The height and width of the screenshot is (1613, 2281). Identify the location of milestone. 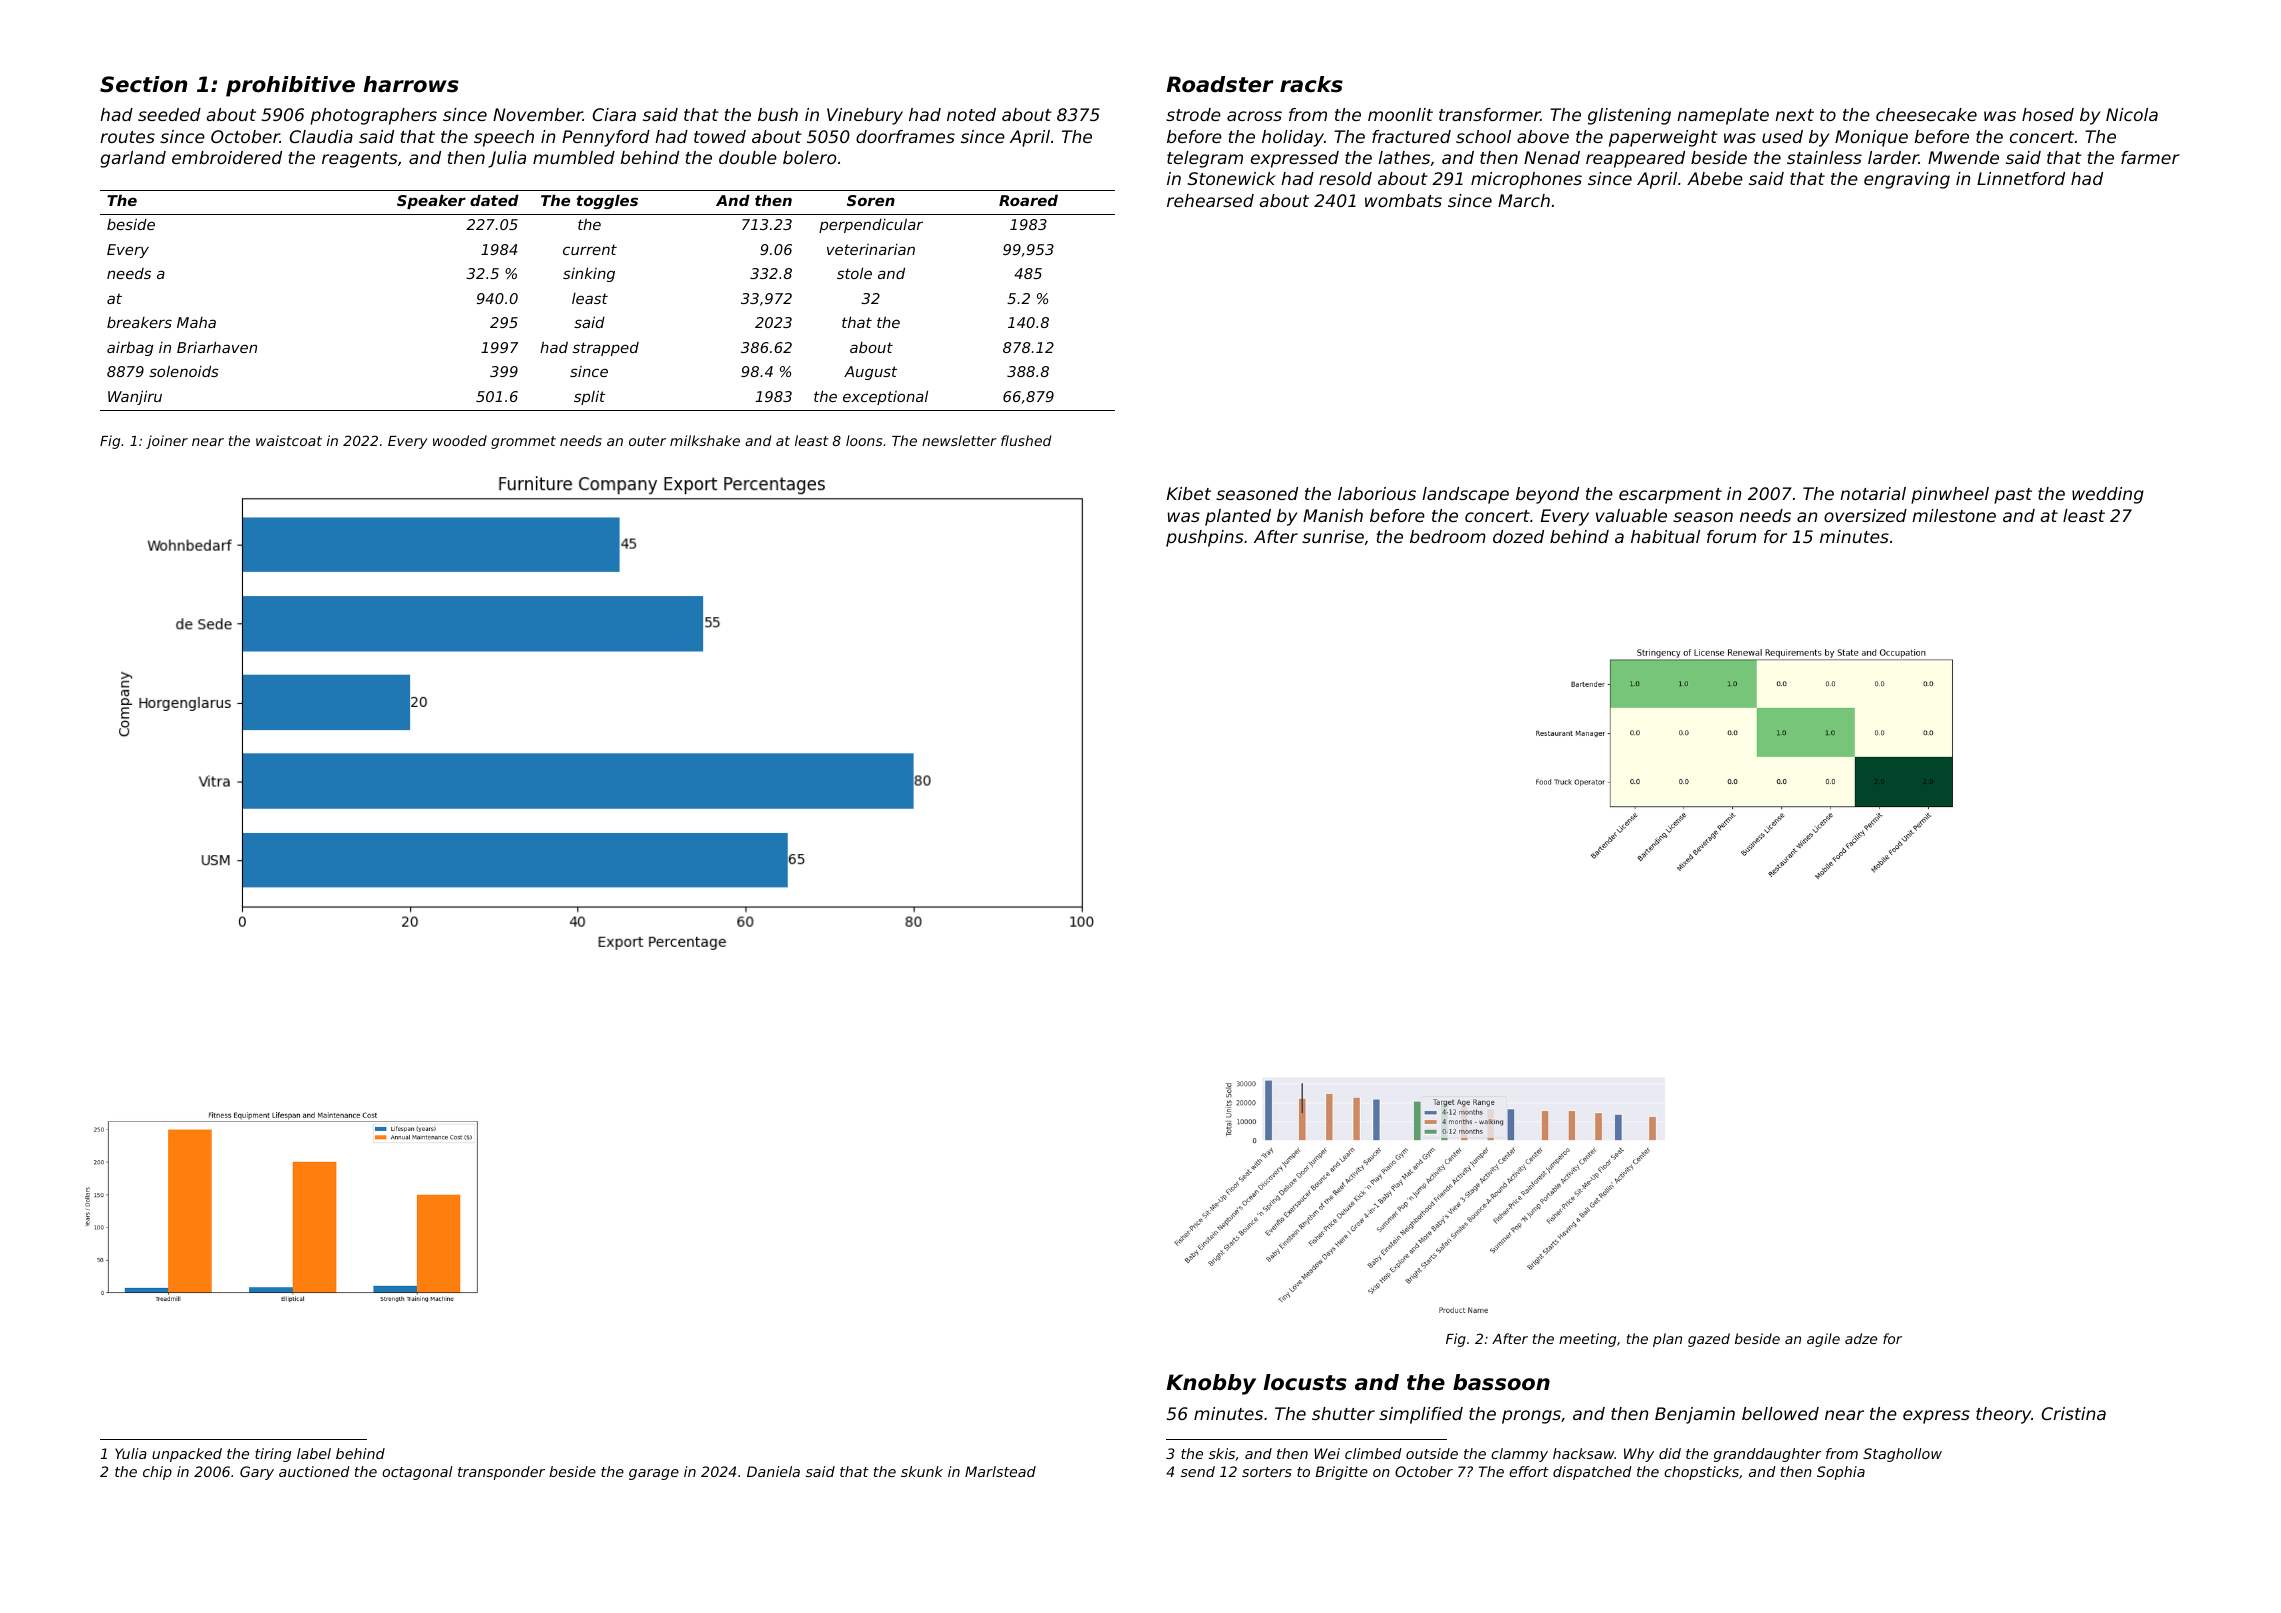
(1954, 515).
